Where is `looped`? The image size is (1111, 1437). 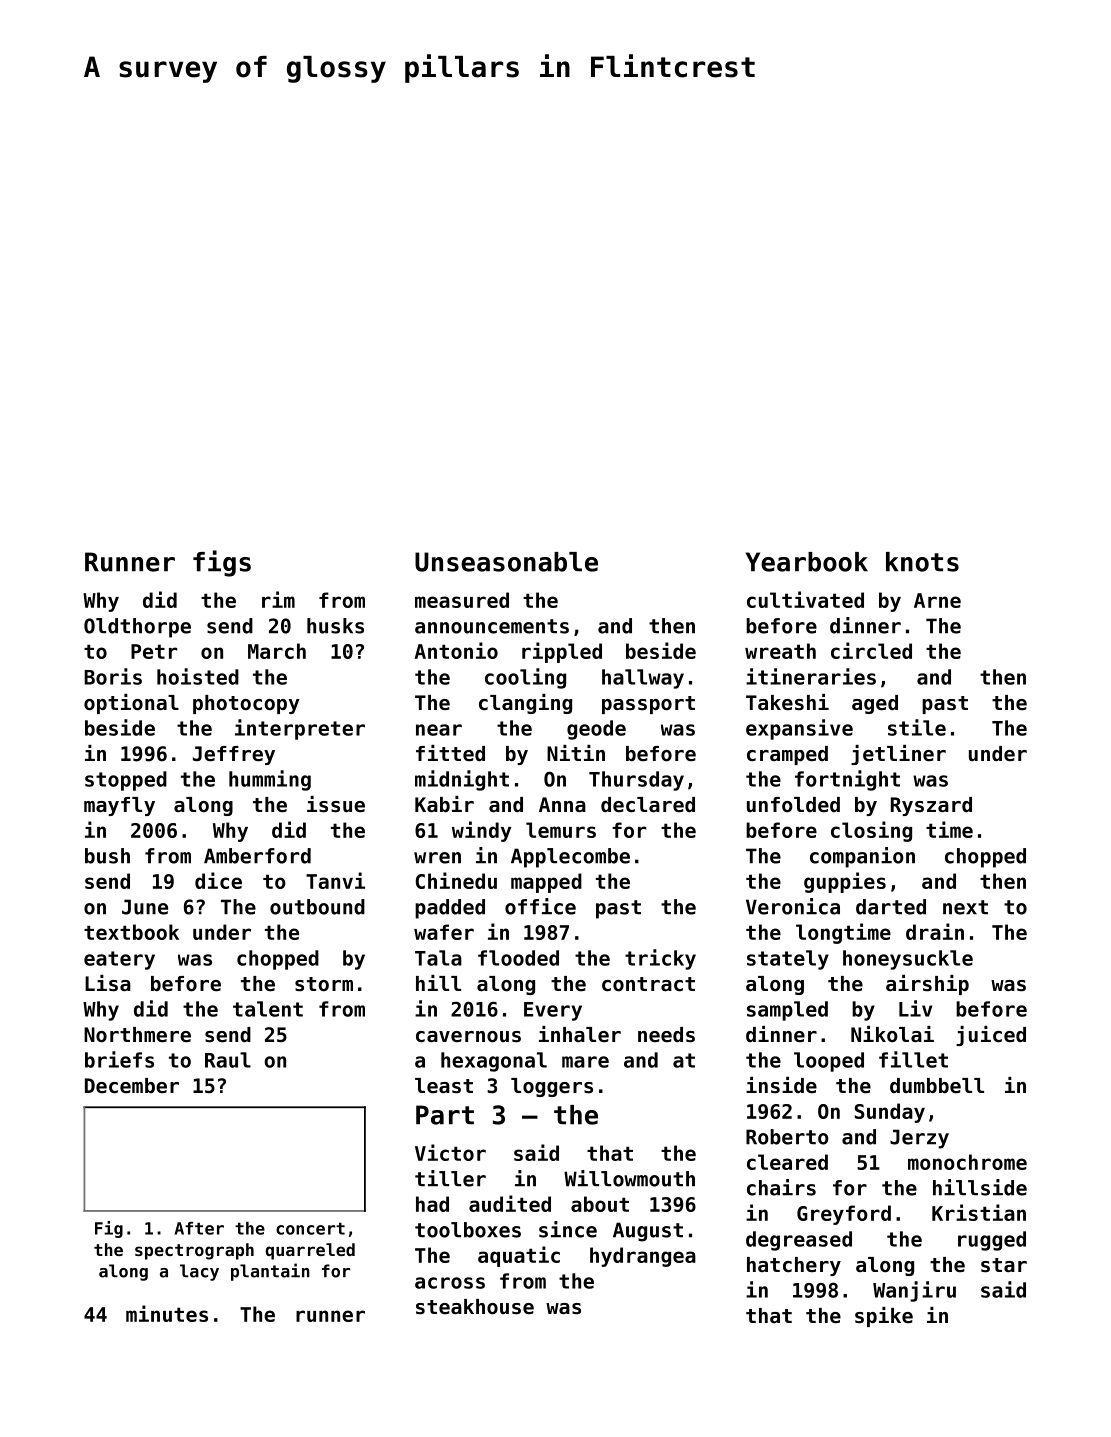
looped is located at coordinates (829, 1062).
